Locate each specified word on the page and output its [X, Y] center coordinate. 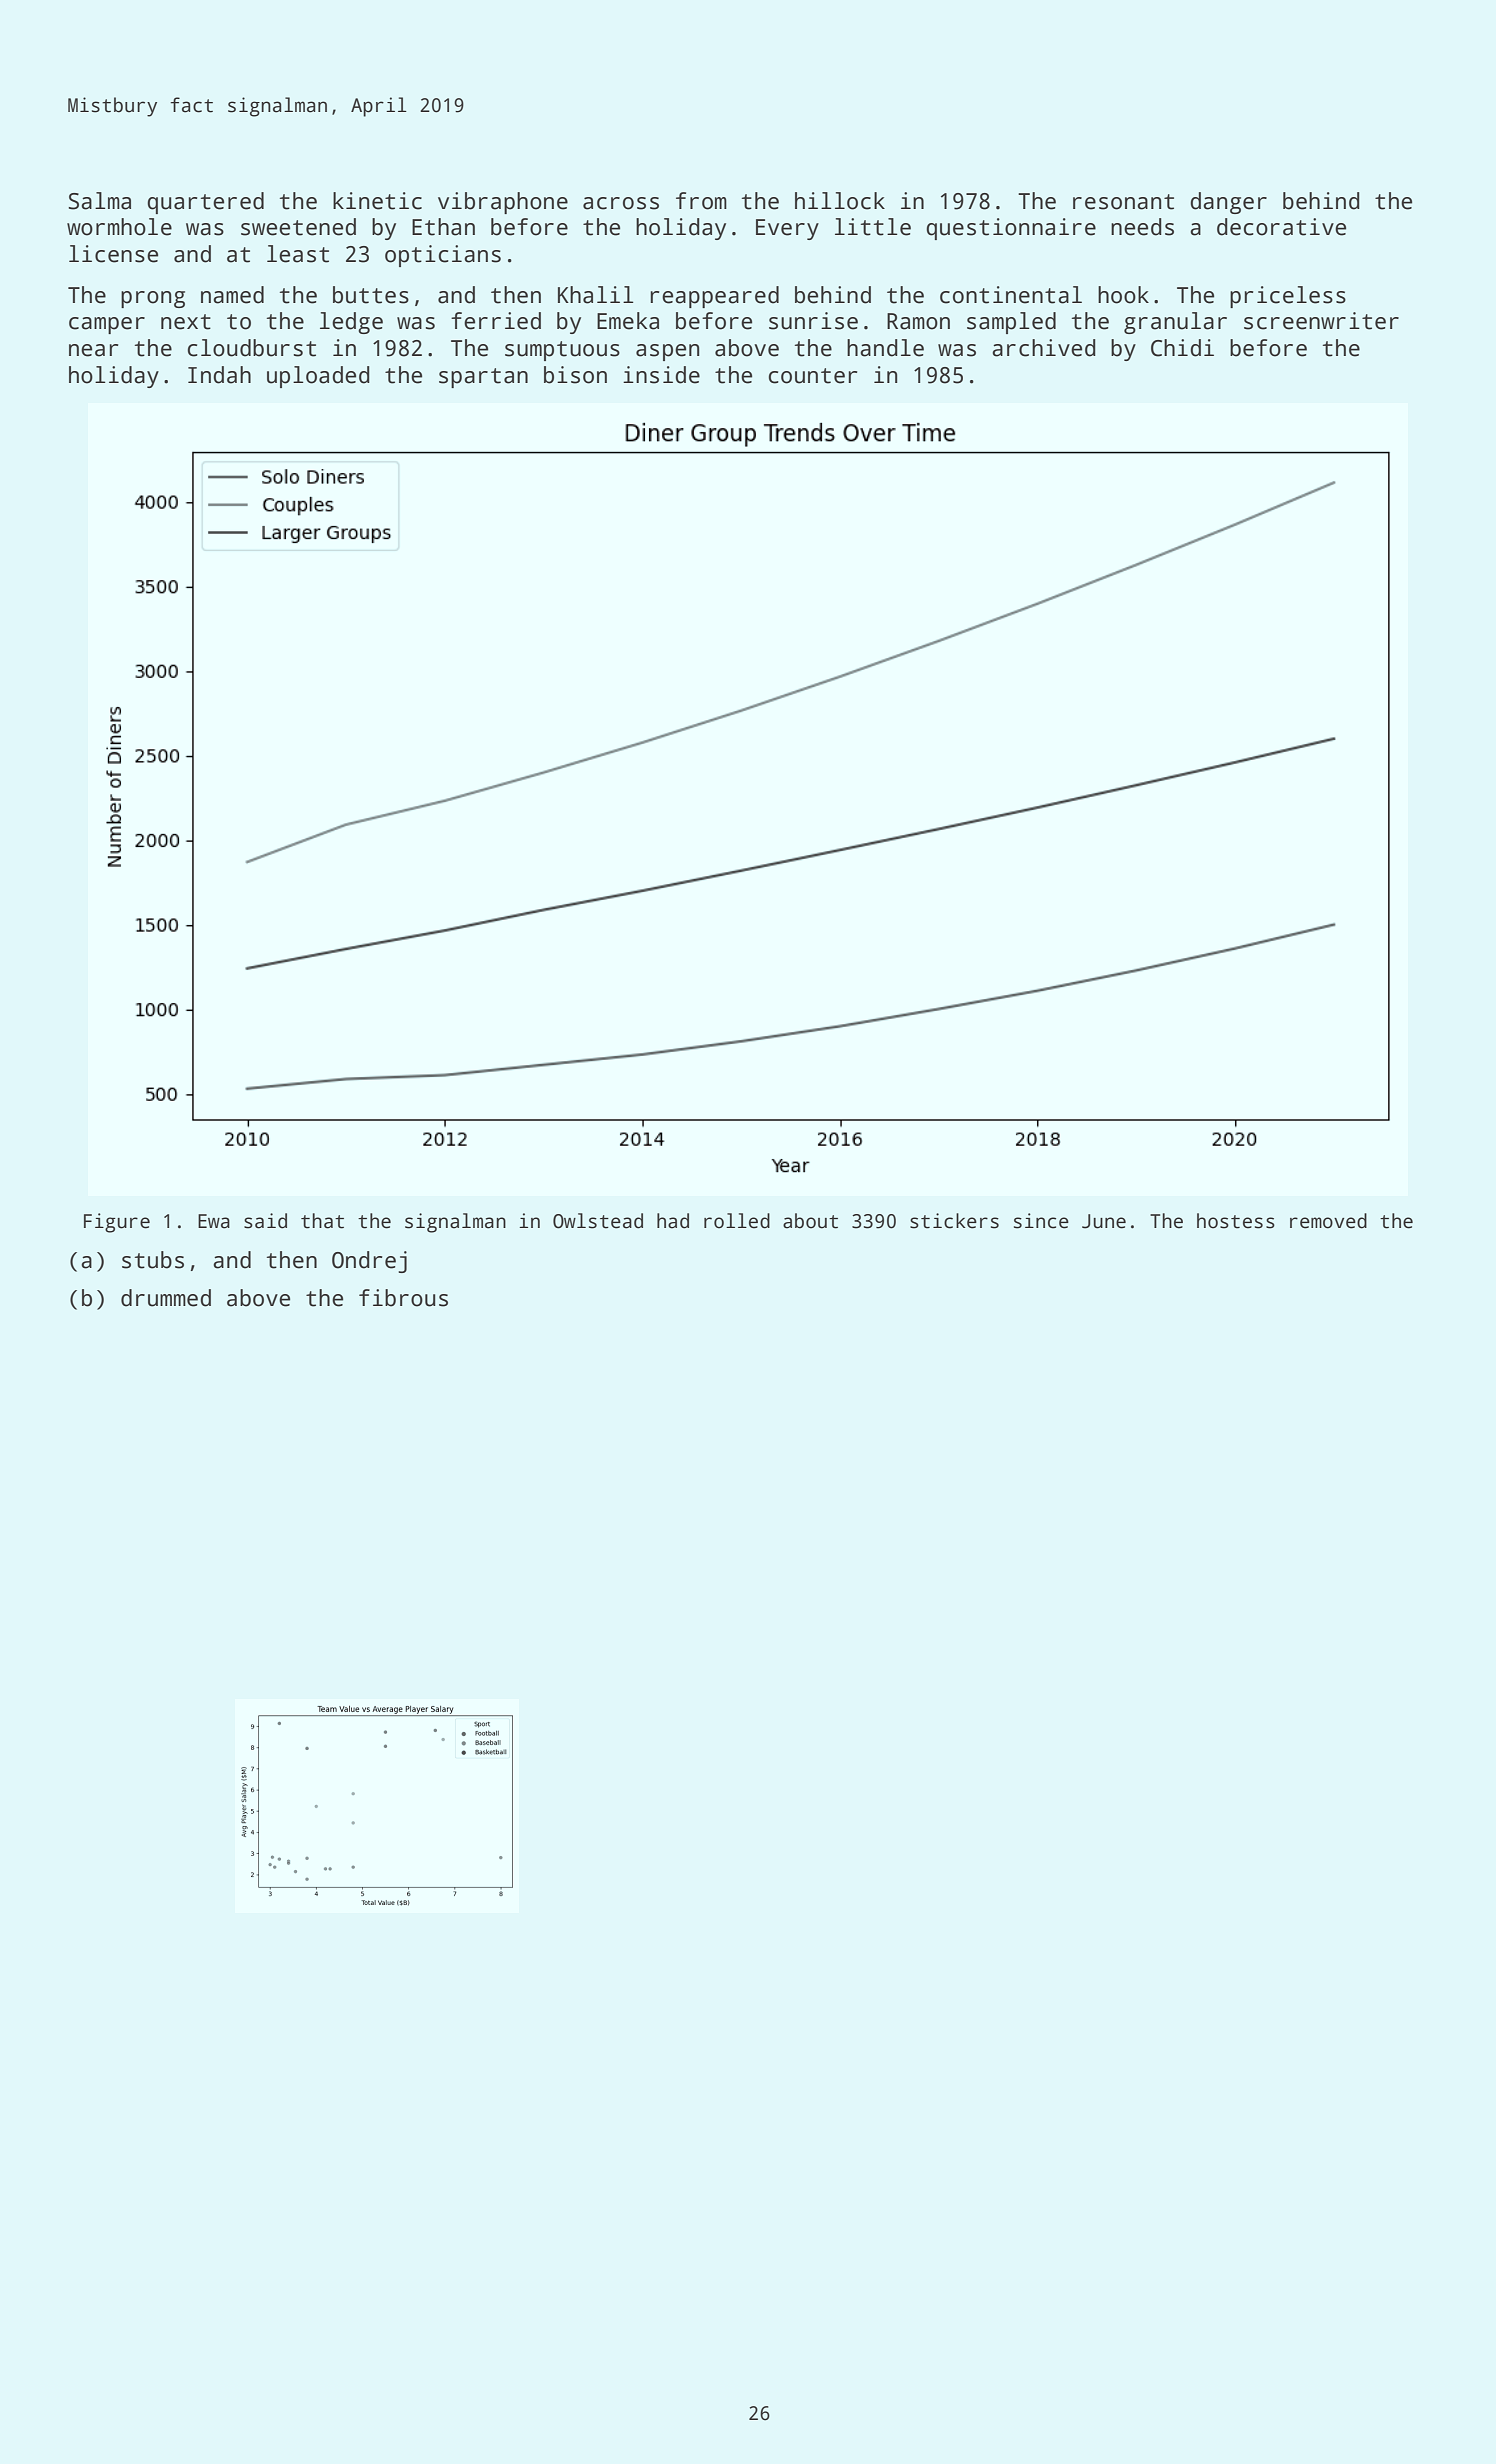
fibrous [403, 1298]
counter [813, 376]
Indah [219, 375]
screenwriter [1321, 321]
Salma [100, 201]
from [701, 201]
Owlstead [598, 1221]
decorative [1281, 227]
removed [1328, 1221]
